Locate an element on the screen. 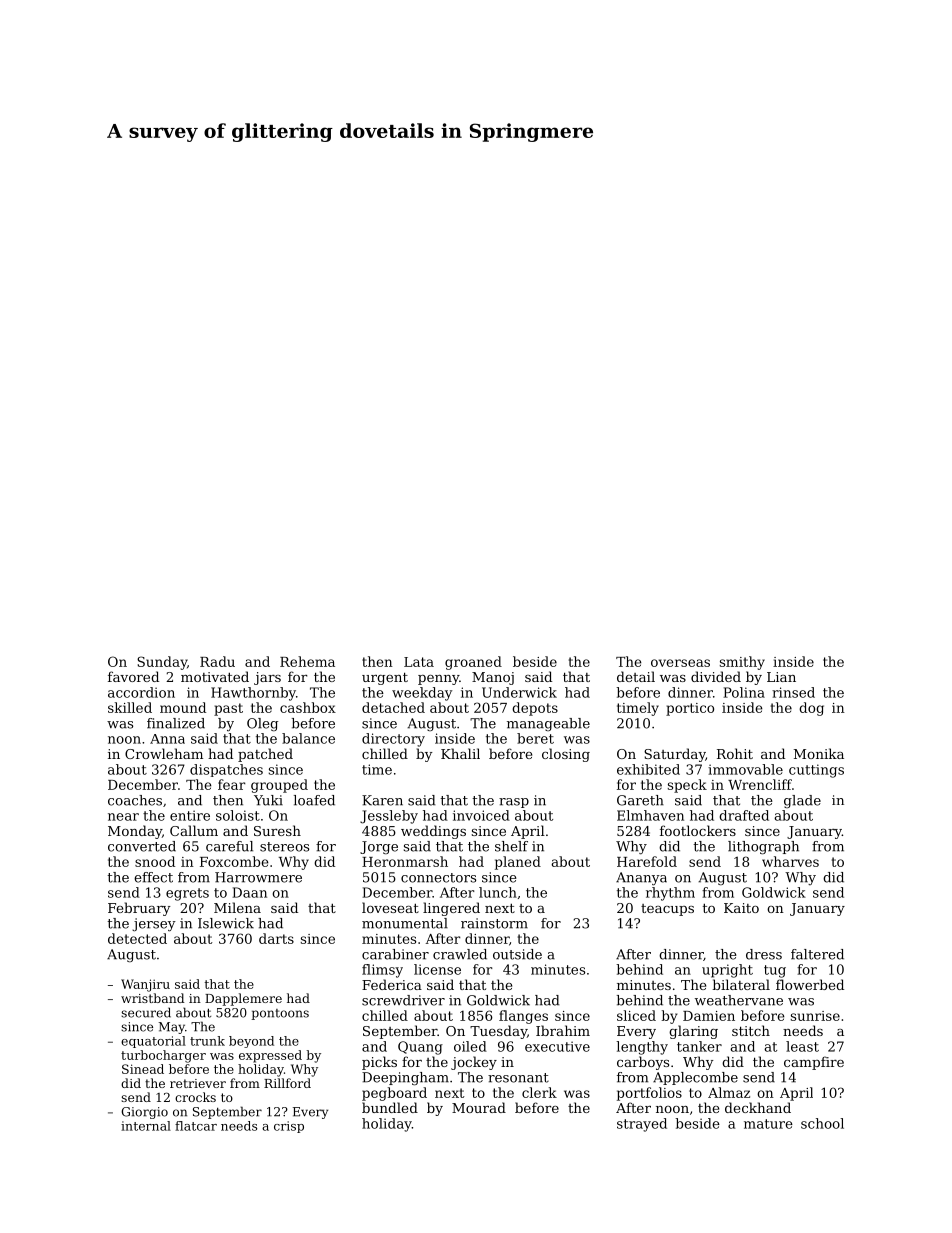 The height and width of the screenshot is (1233, 952). Karen is located at coordinates (382, 800).
